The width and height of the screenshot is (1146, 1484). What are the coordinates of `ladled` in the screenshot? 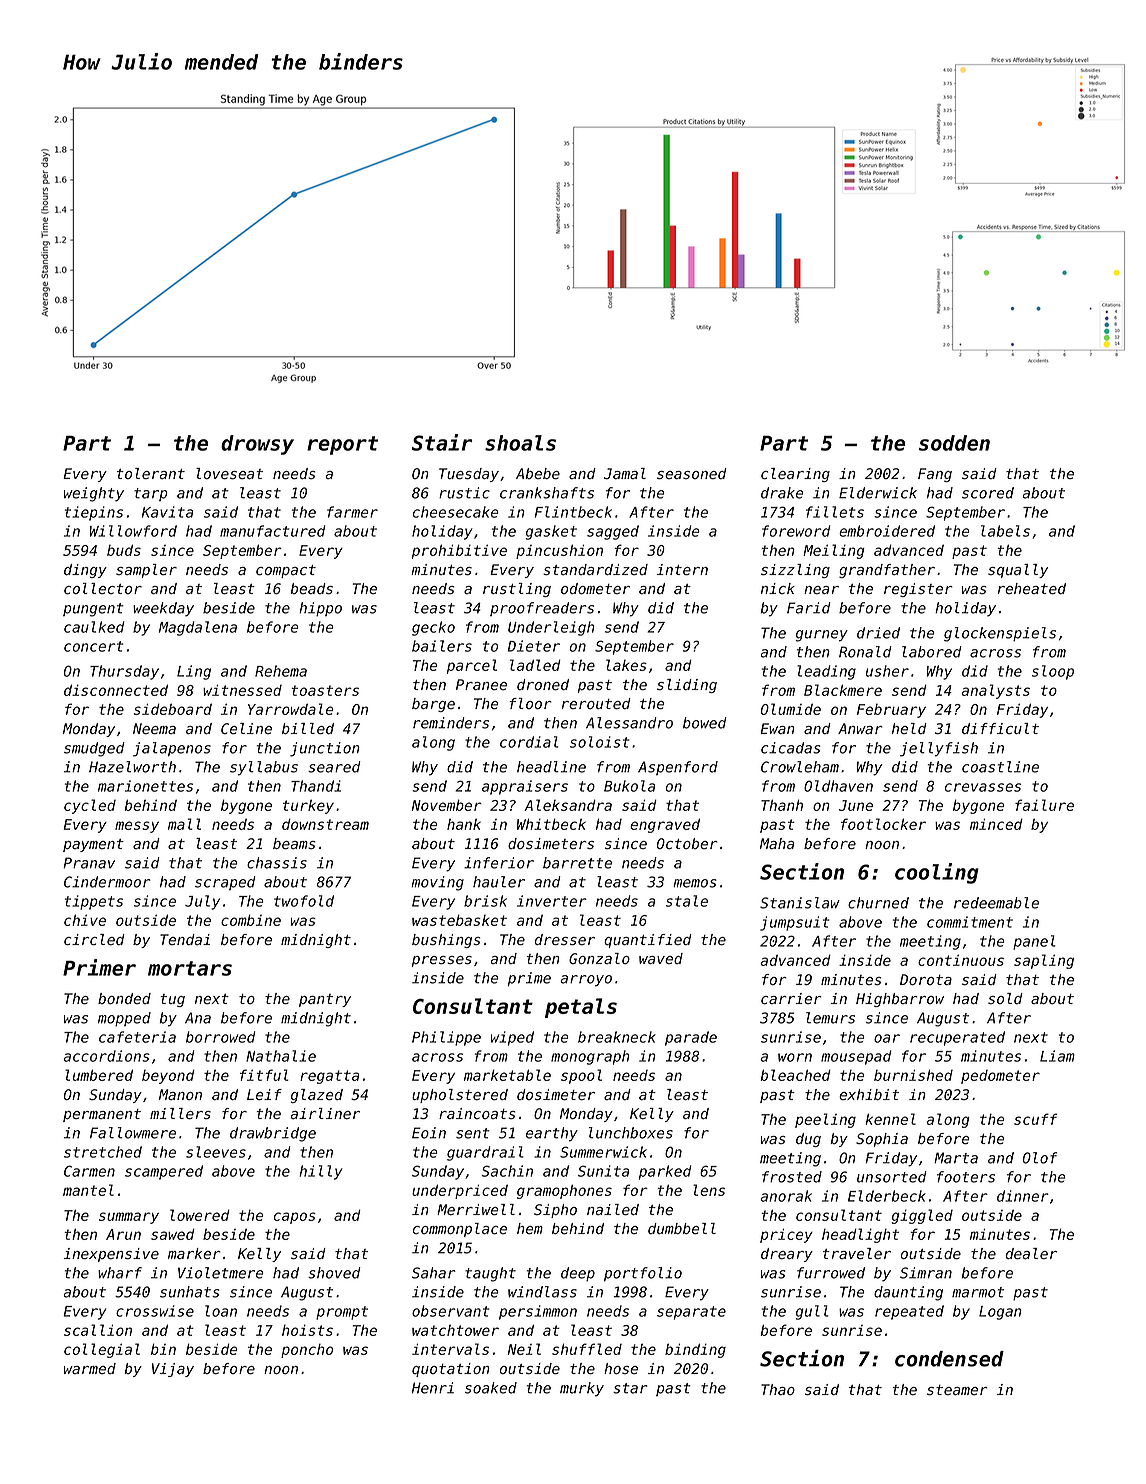 It's located at (535, 665).
